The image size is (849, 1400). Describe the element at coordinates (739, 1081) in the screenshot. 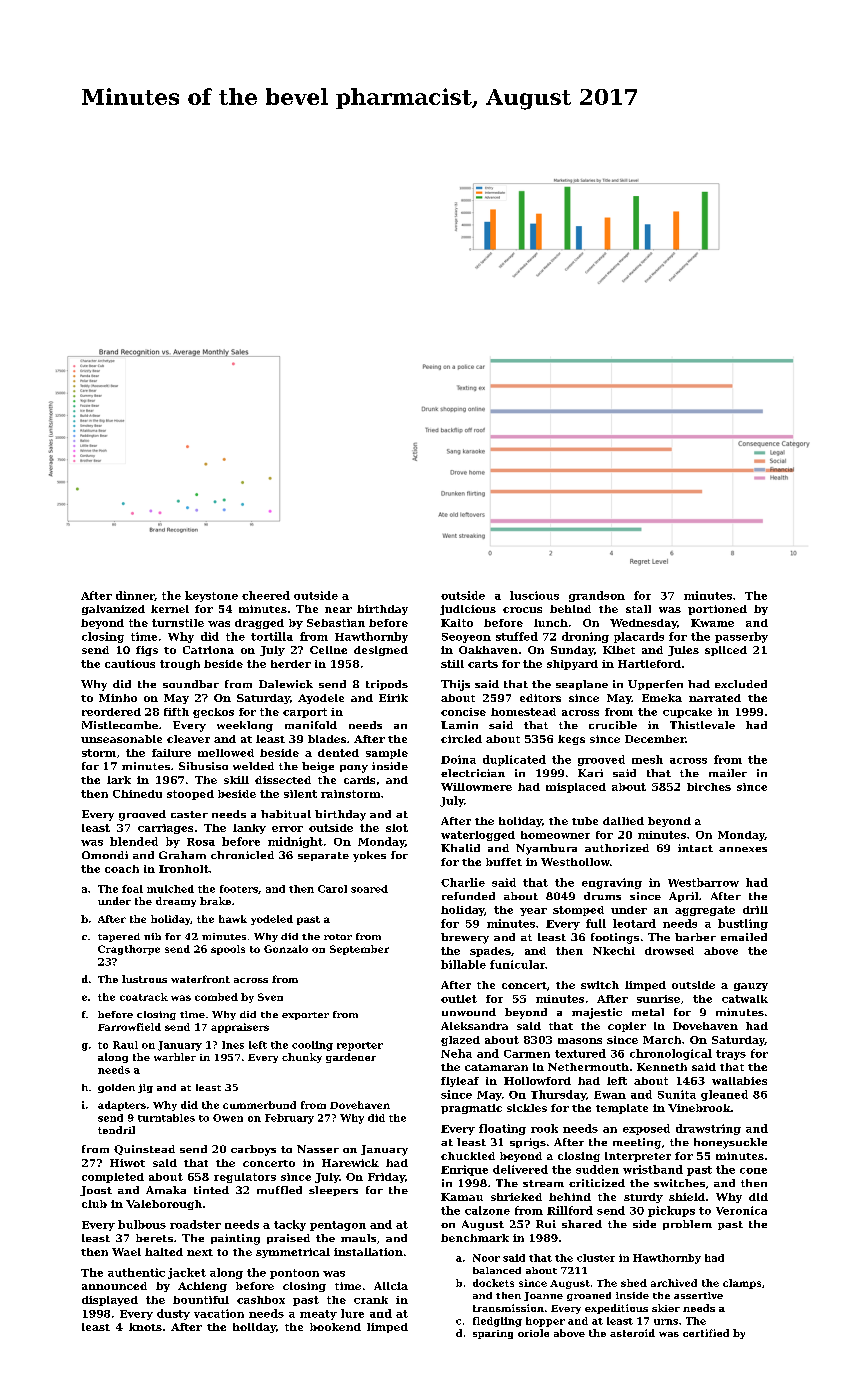

I see `wallabies` at that location.
